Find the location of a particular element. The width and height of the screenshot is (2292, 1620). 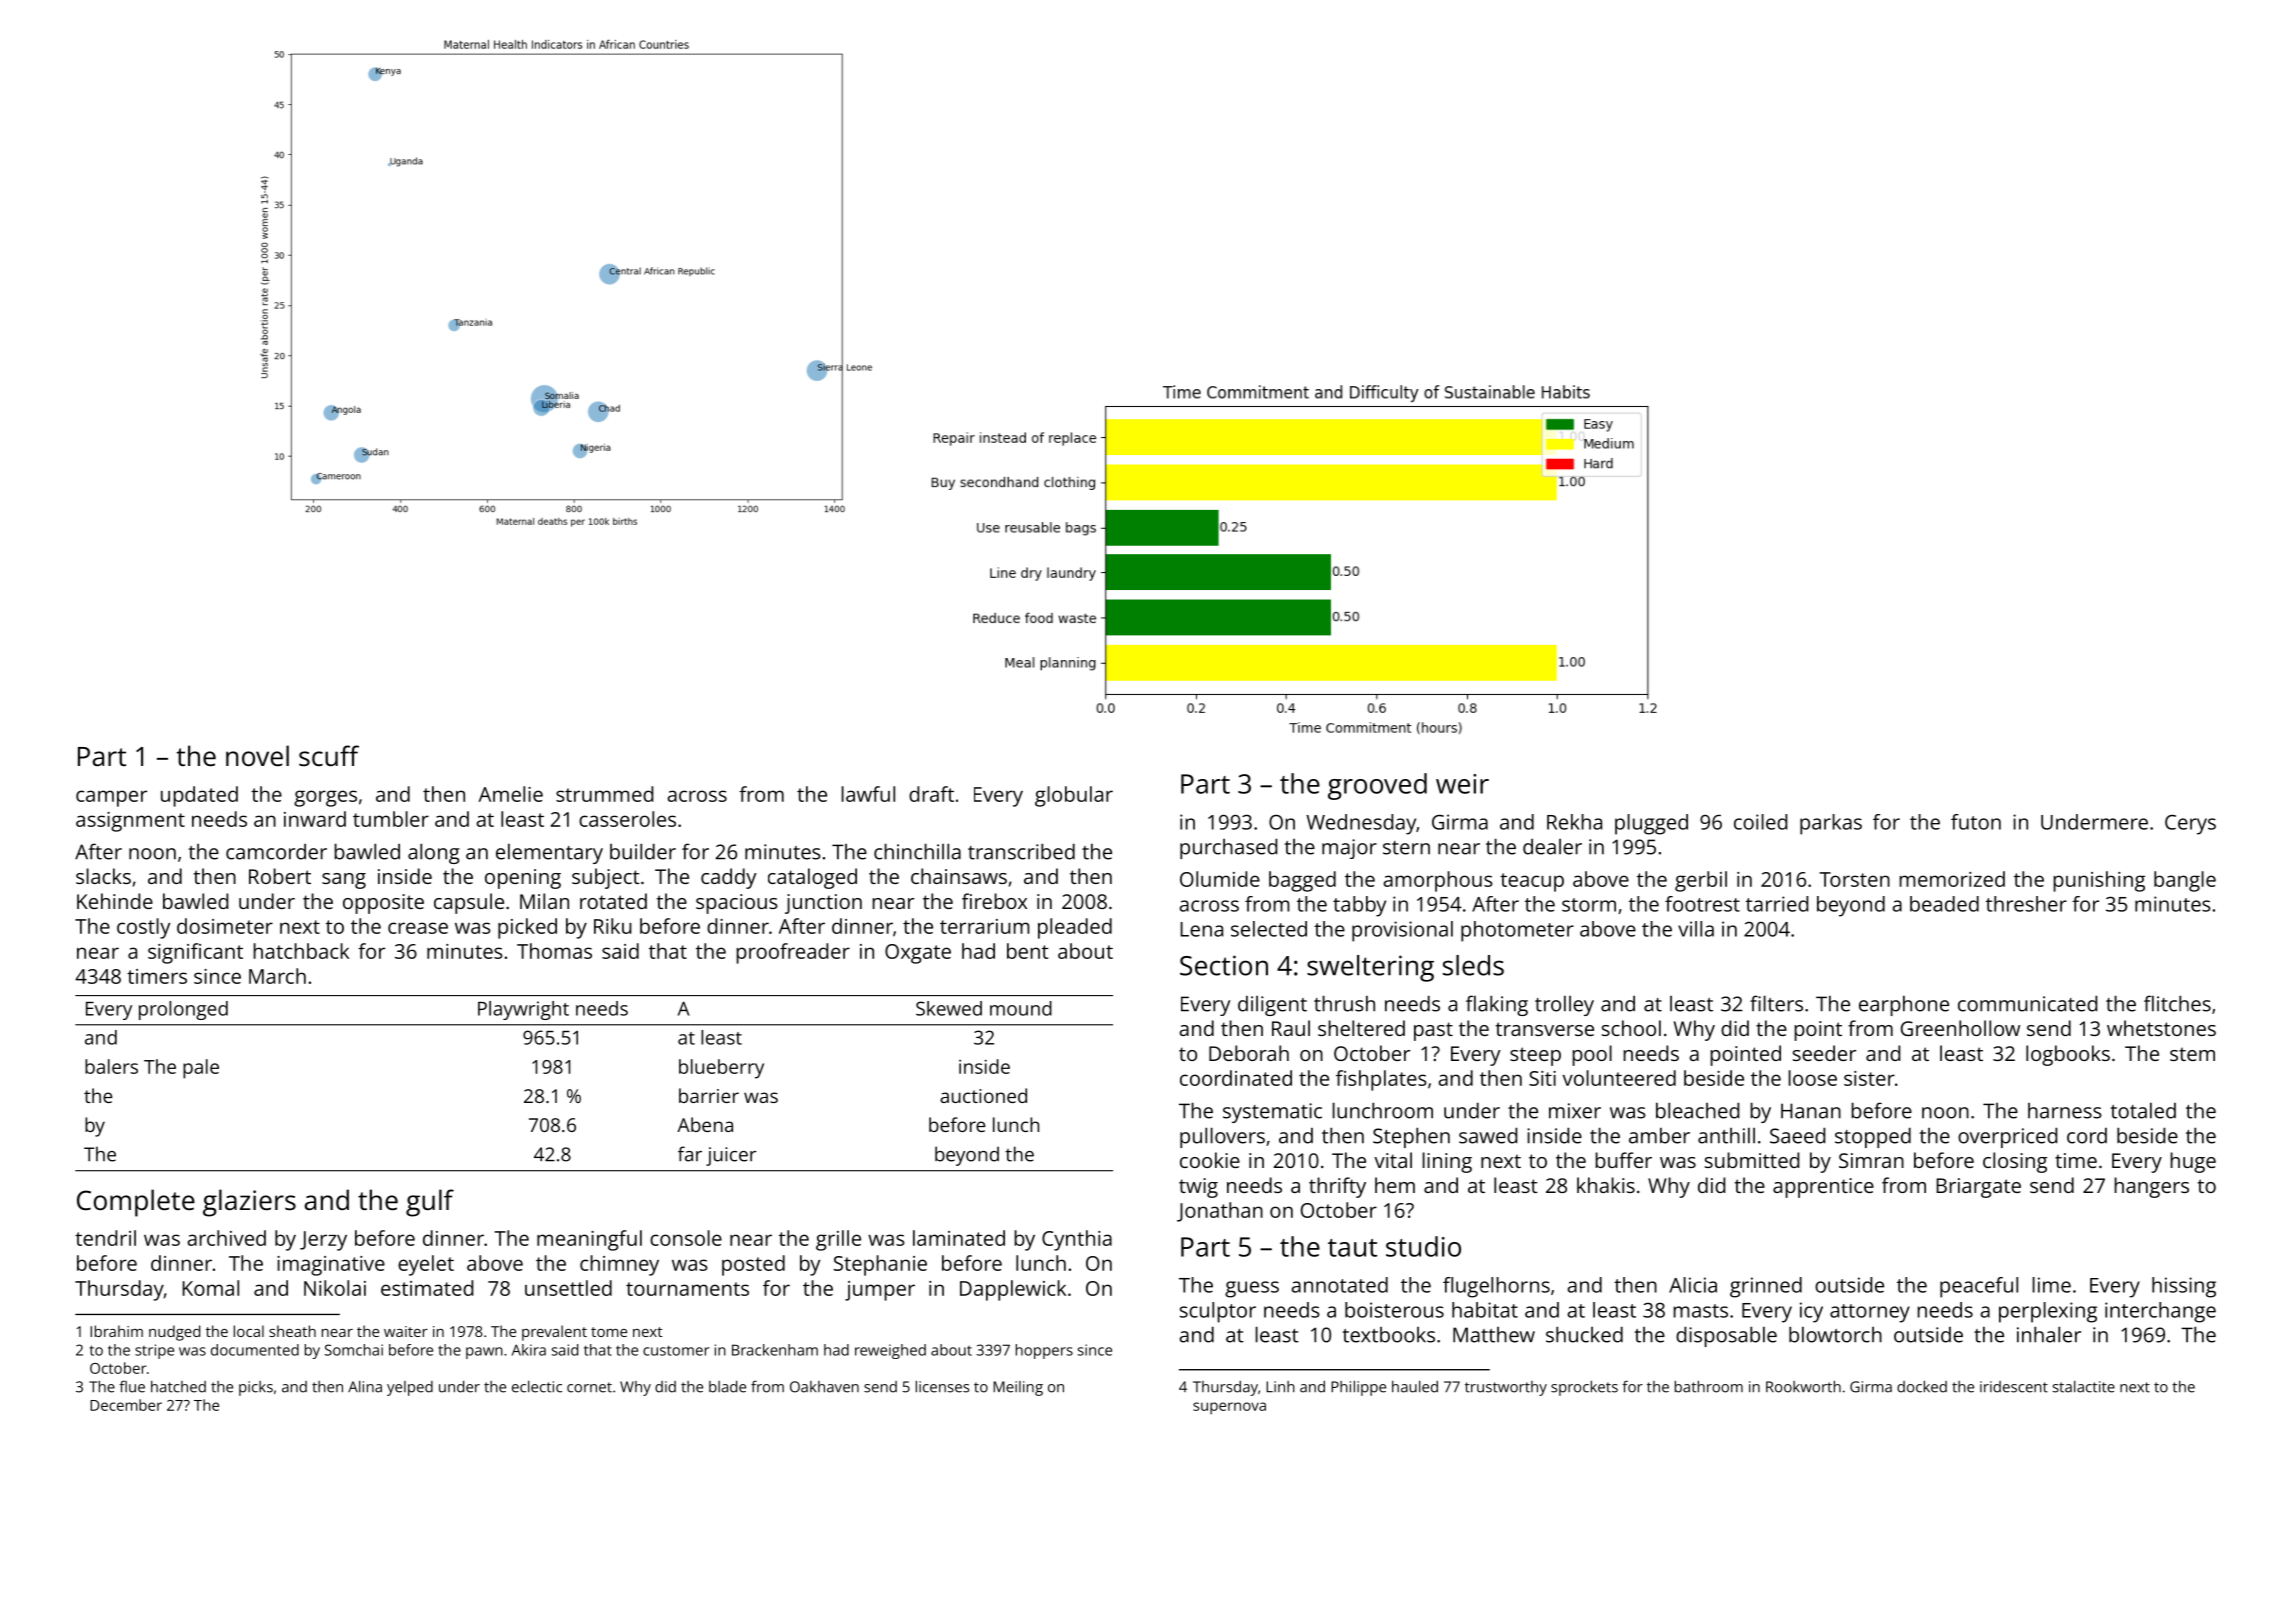

lawful is located at coordinates (868, 794).
